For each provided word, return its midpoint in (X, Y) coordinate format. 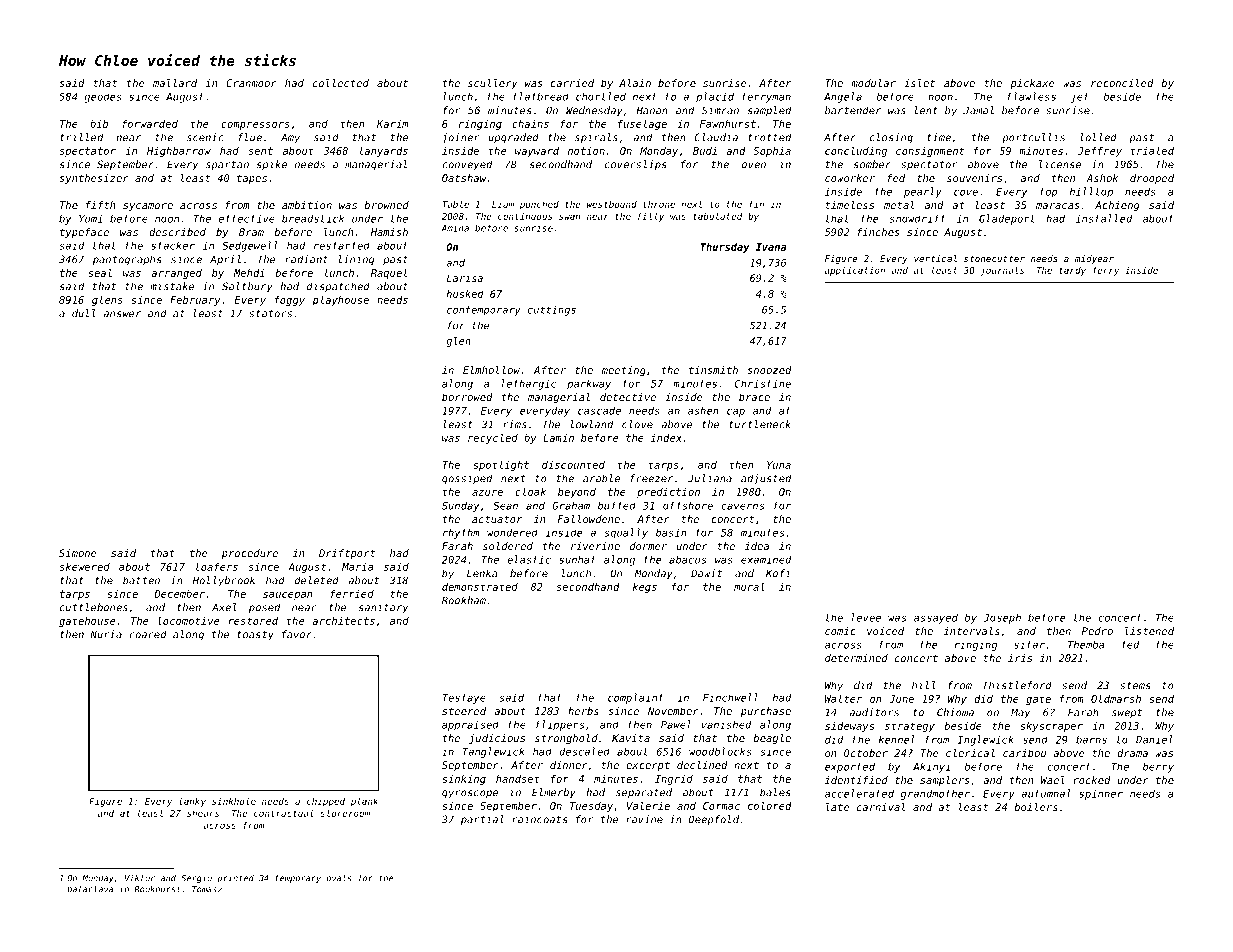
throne (659, 204)
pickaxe (1032, 84)
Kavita (631, 738)
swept (1127, 714)
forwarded (150, 124)
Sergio (196, 879)
